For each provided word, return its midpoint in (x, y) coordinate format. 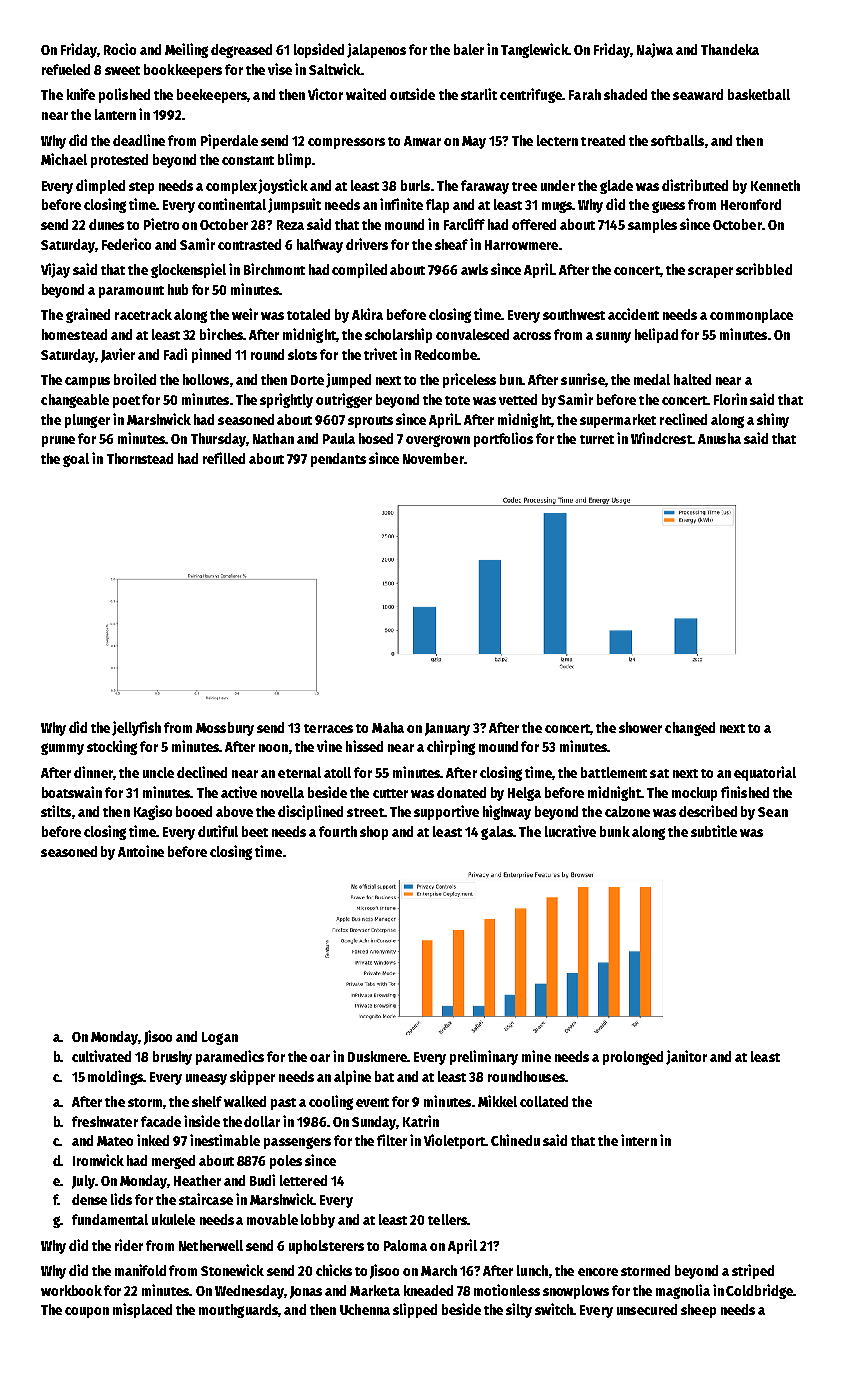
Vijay (55, 270)
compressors (346, 143)
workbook (71, 1290)
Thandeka (730, 49)
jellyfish (136, 728)
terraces (328, 728)
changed (690, 729)
